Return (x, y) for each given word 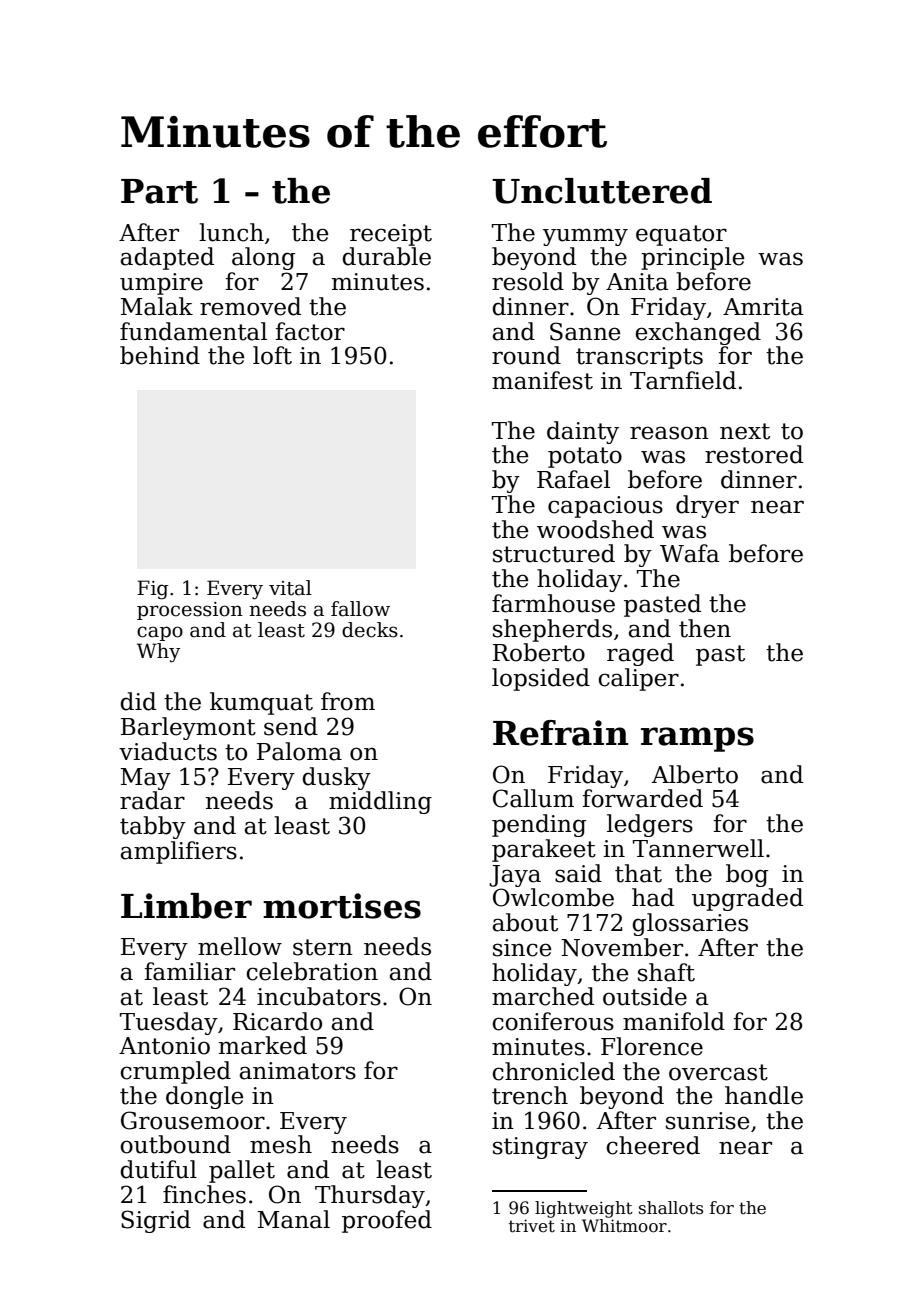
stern (323, 947)
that (638, 873)
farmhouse (553, 603)
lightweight (584, 1209)
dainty (583, 432)
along (263, 258)
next (745, 431)
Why (159, 652)
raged (640, 654)
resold (528, 281)
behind (160, 355)
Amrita (763, 307)
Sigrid (156, 1221)
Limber (186, 906)
